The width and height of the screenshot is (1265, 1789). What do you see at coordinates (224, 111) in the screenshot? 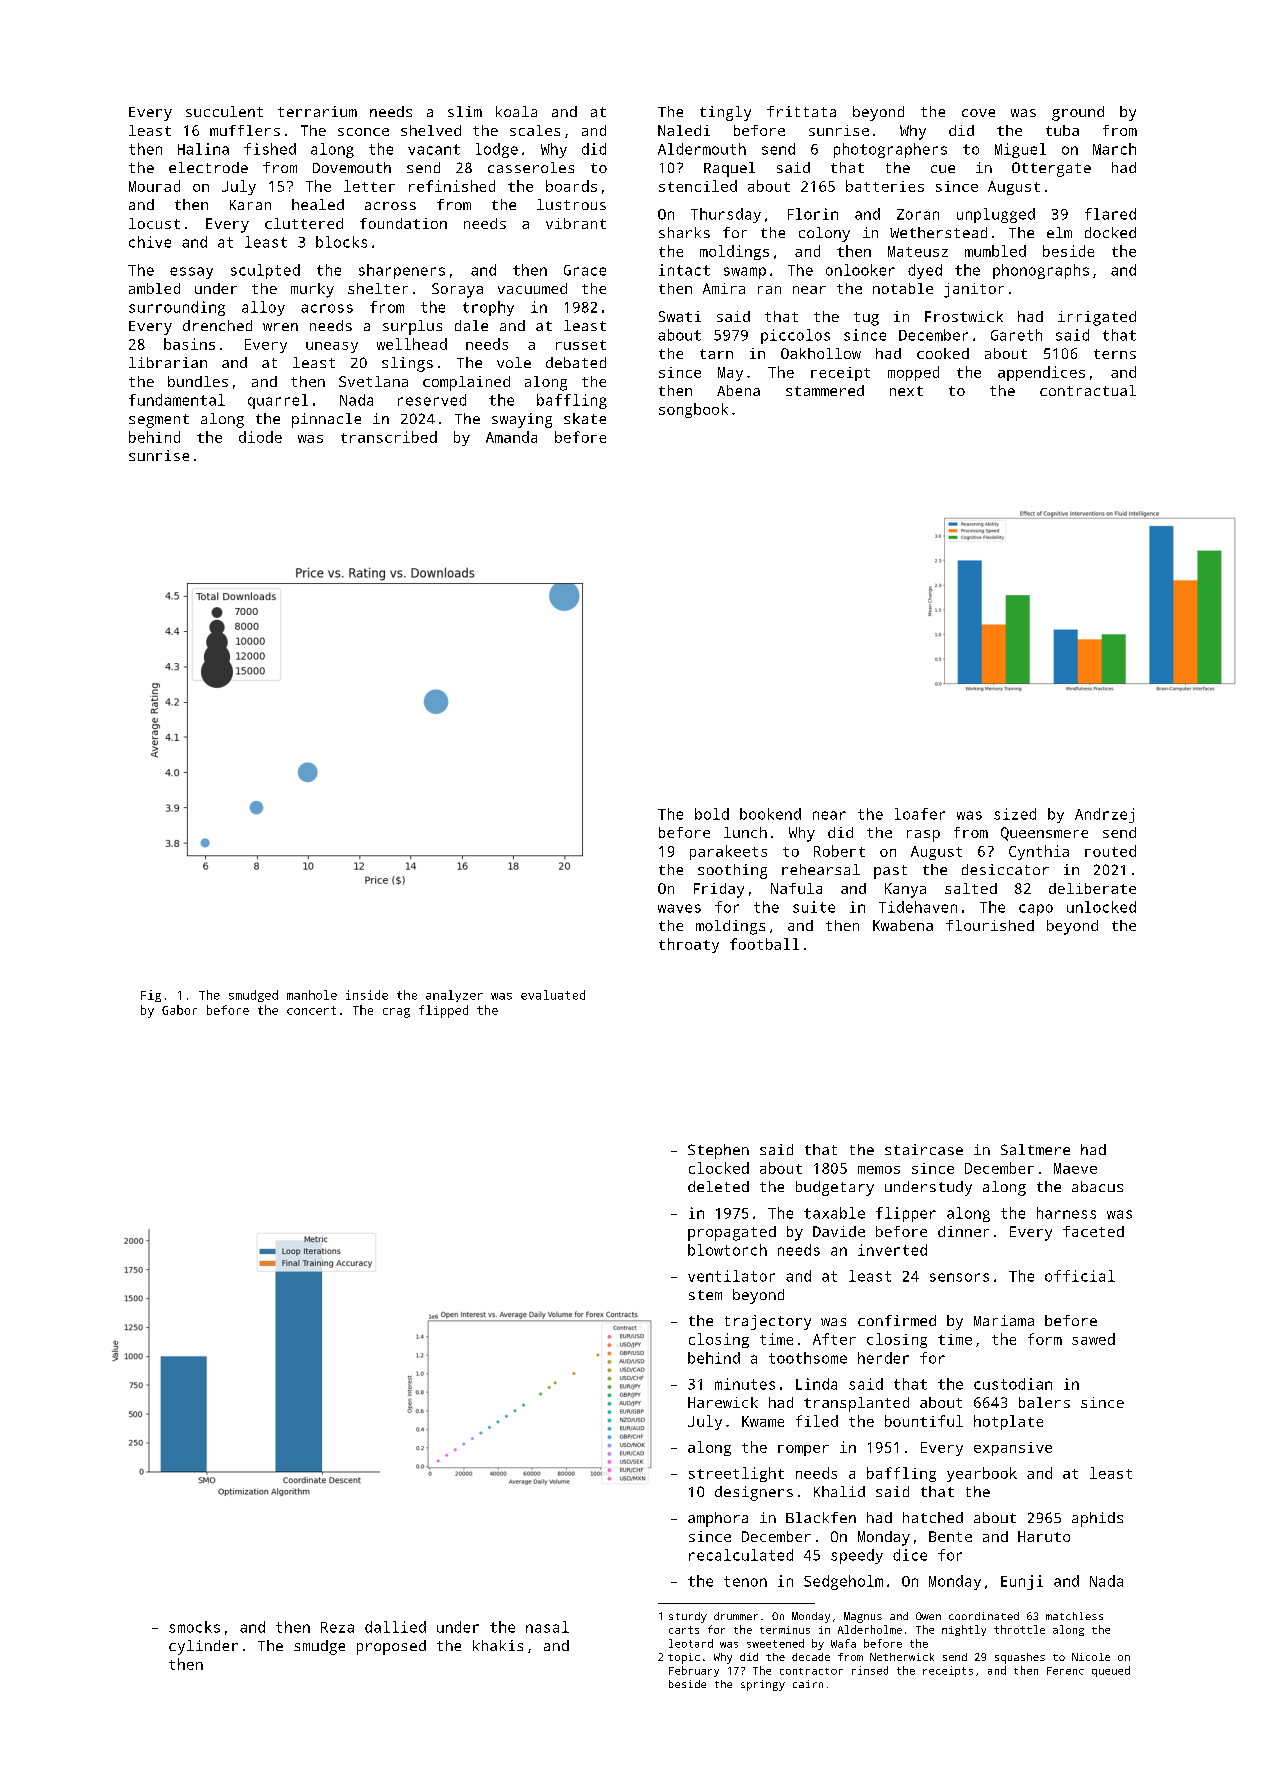
I see `succulent` at bounding box center [224, 111].
